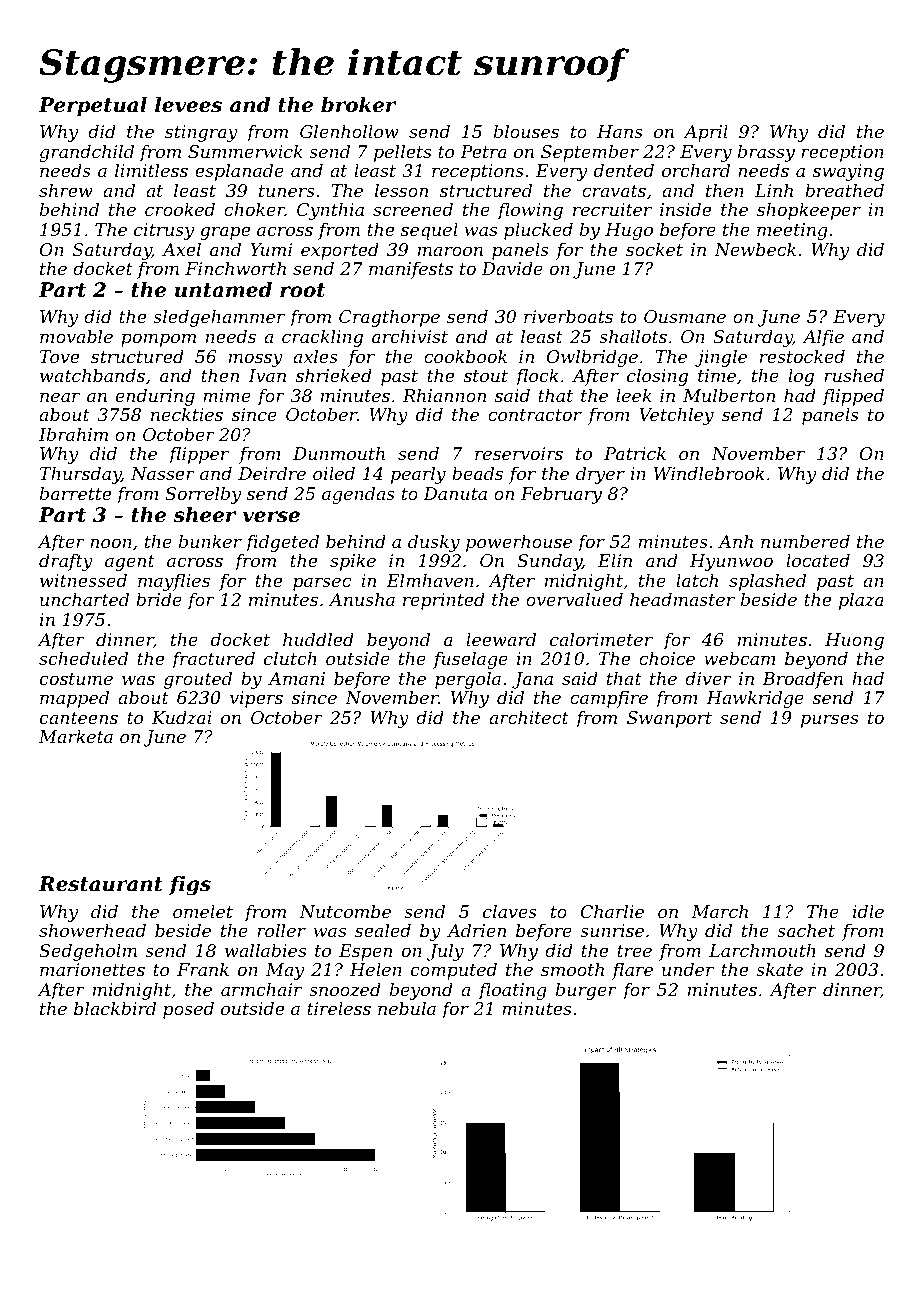  What do you see at coordinates (115, 1008) in the screenshot?
I see `blackbird` at bounding box center [115, 1008].
